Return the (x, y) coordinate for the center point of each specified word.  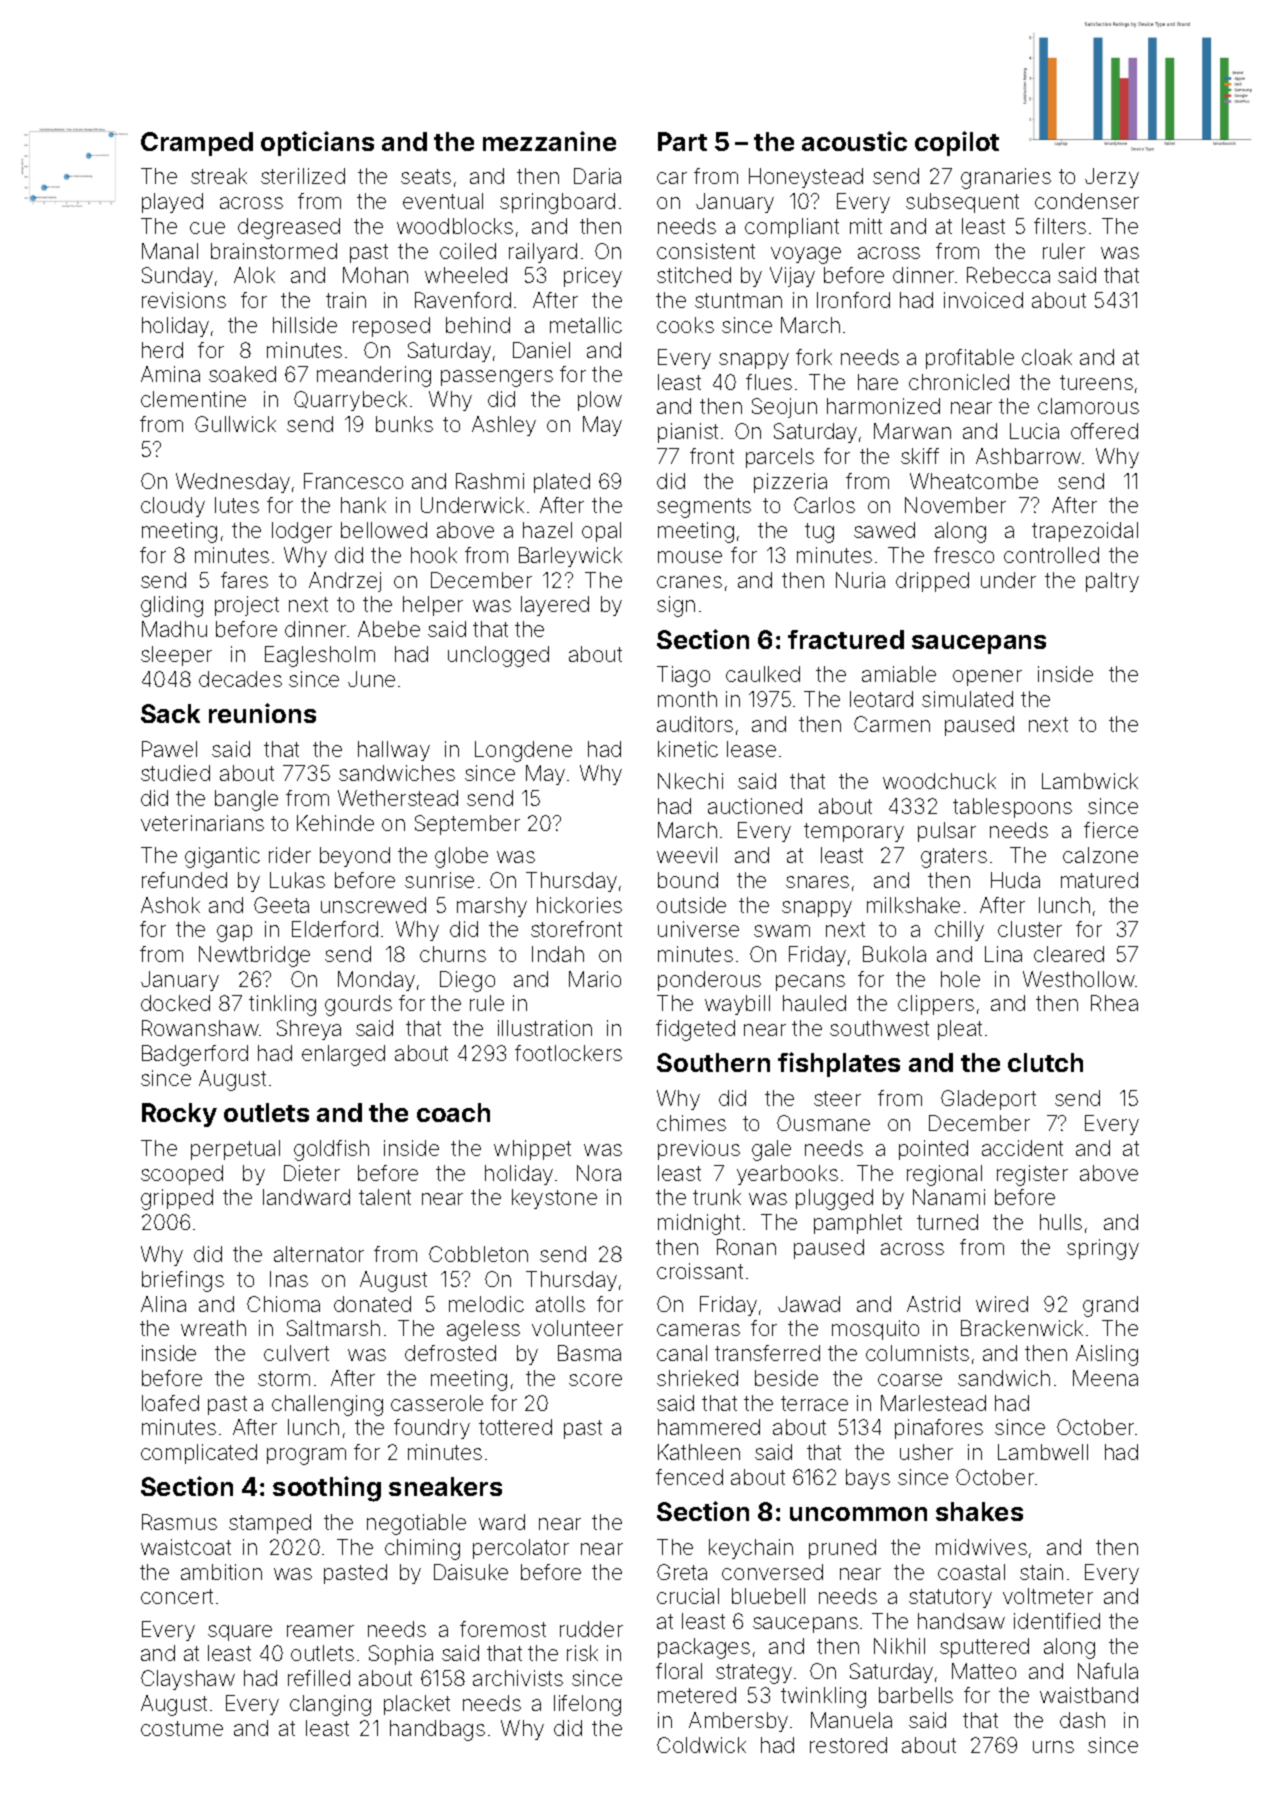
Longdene (523, 751)
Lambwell (1043, 1452)
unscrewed (373, 905)
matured (1099, 880)
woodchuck (939, 781)
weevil (687, 855)
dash (1082, 1720)
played (172, 203)
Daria (597, 176)
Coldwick (701, 1745)
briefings (183, 1281)
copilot (957, 143)
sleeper (176, 656)
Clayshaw (188, 1680)
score (595, 1380)
